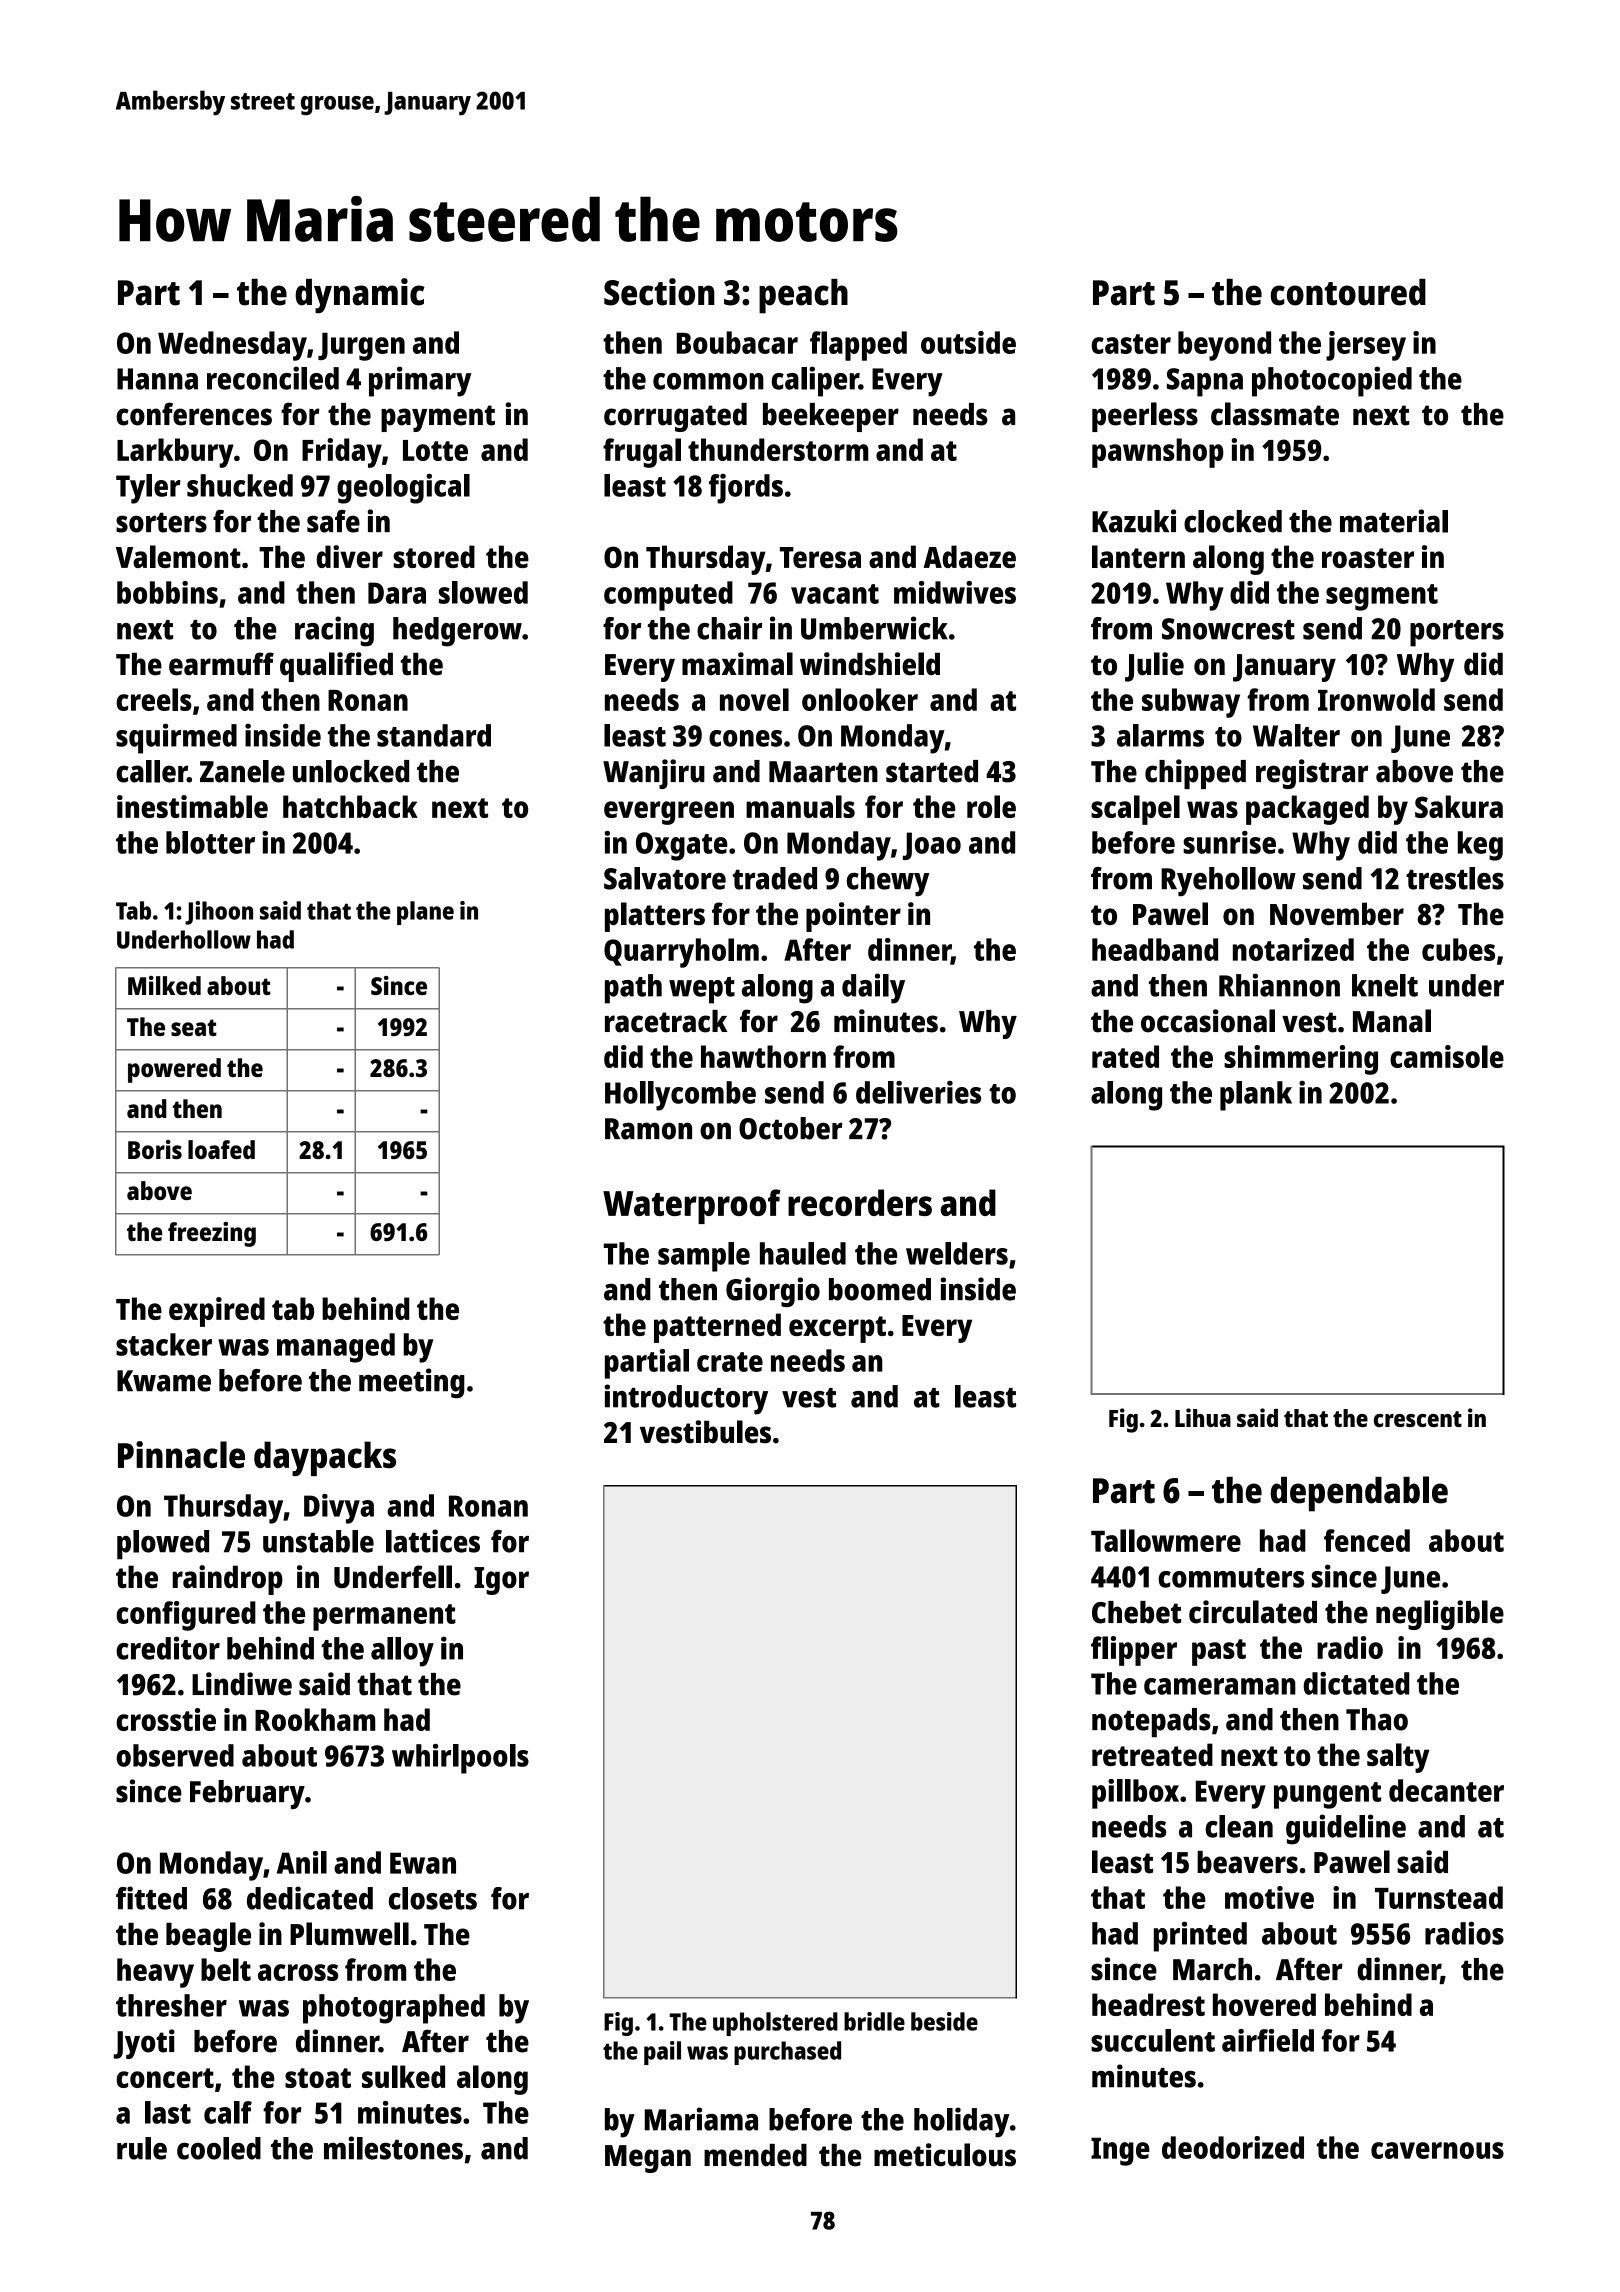 The width and height of the page is (1620, 2292). What do you see at coordinates (1359, 1494) in the page?
I see `dependable` at bounding box center [1359, 1494].
